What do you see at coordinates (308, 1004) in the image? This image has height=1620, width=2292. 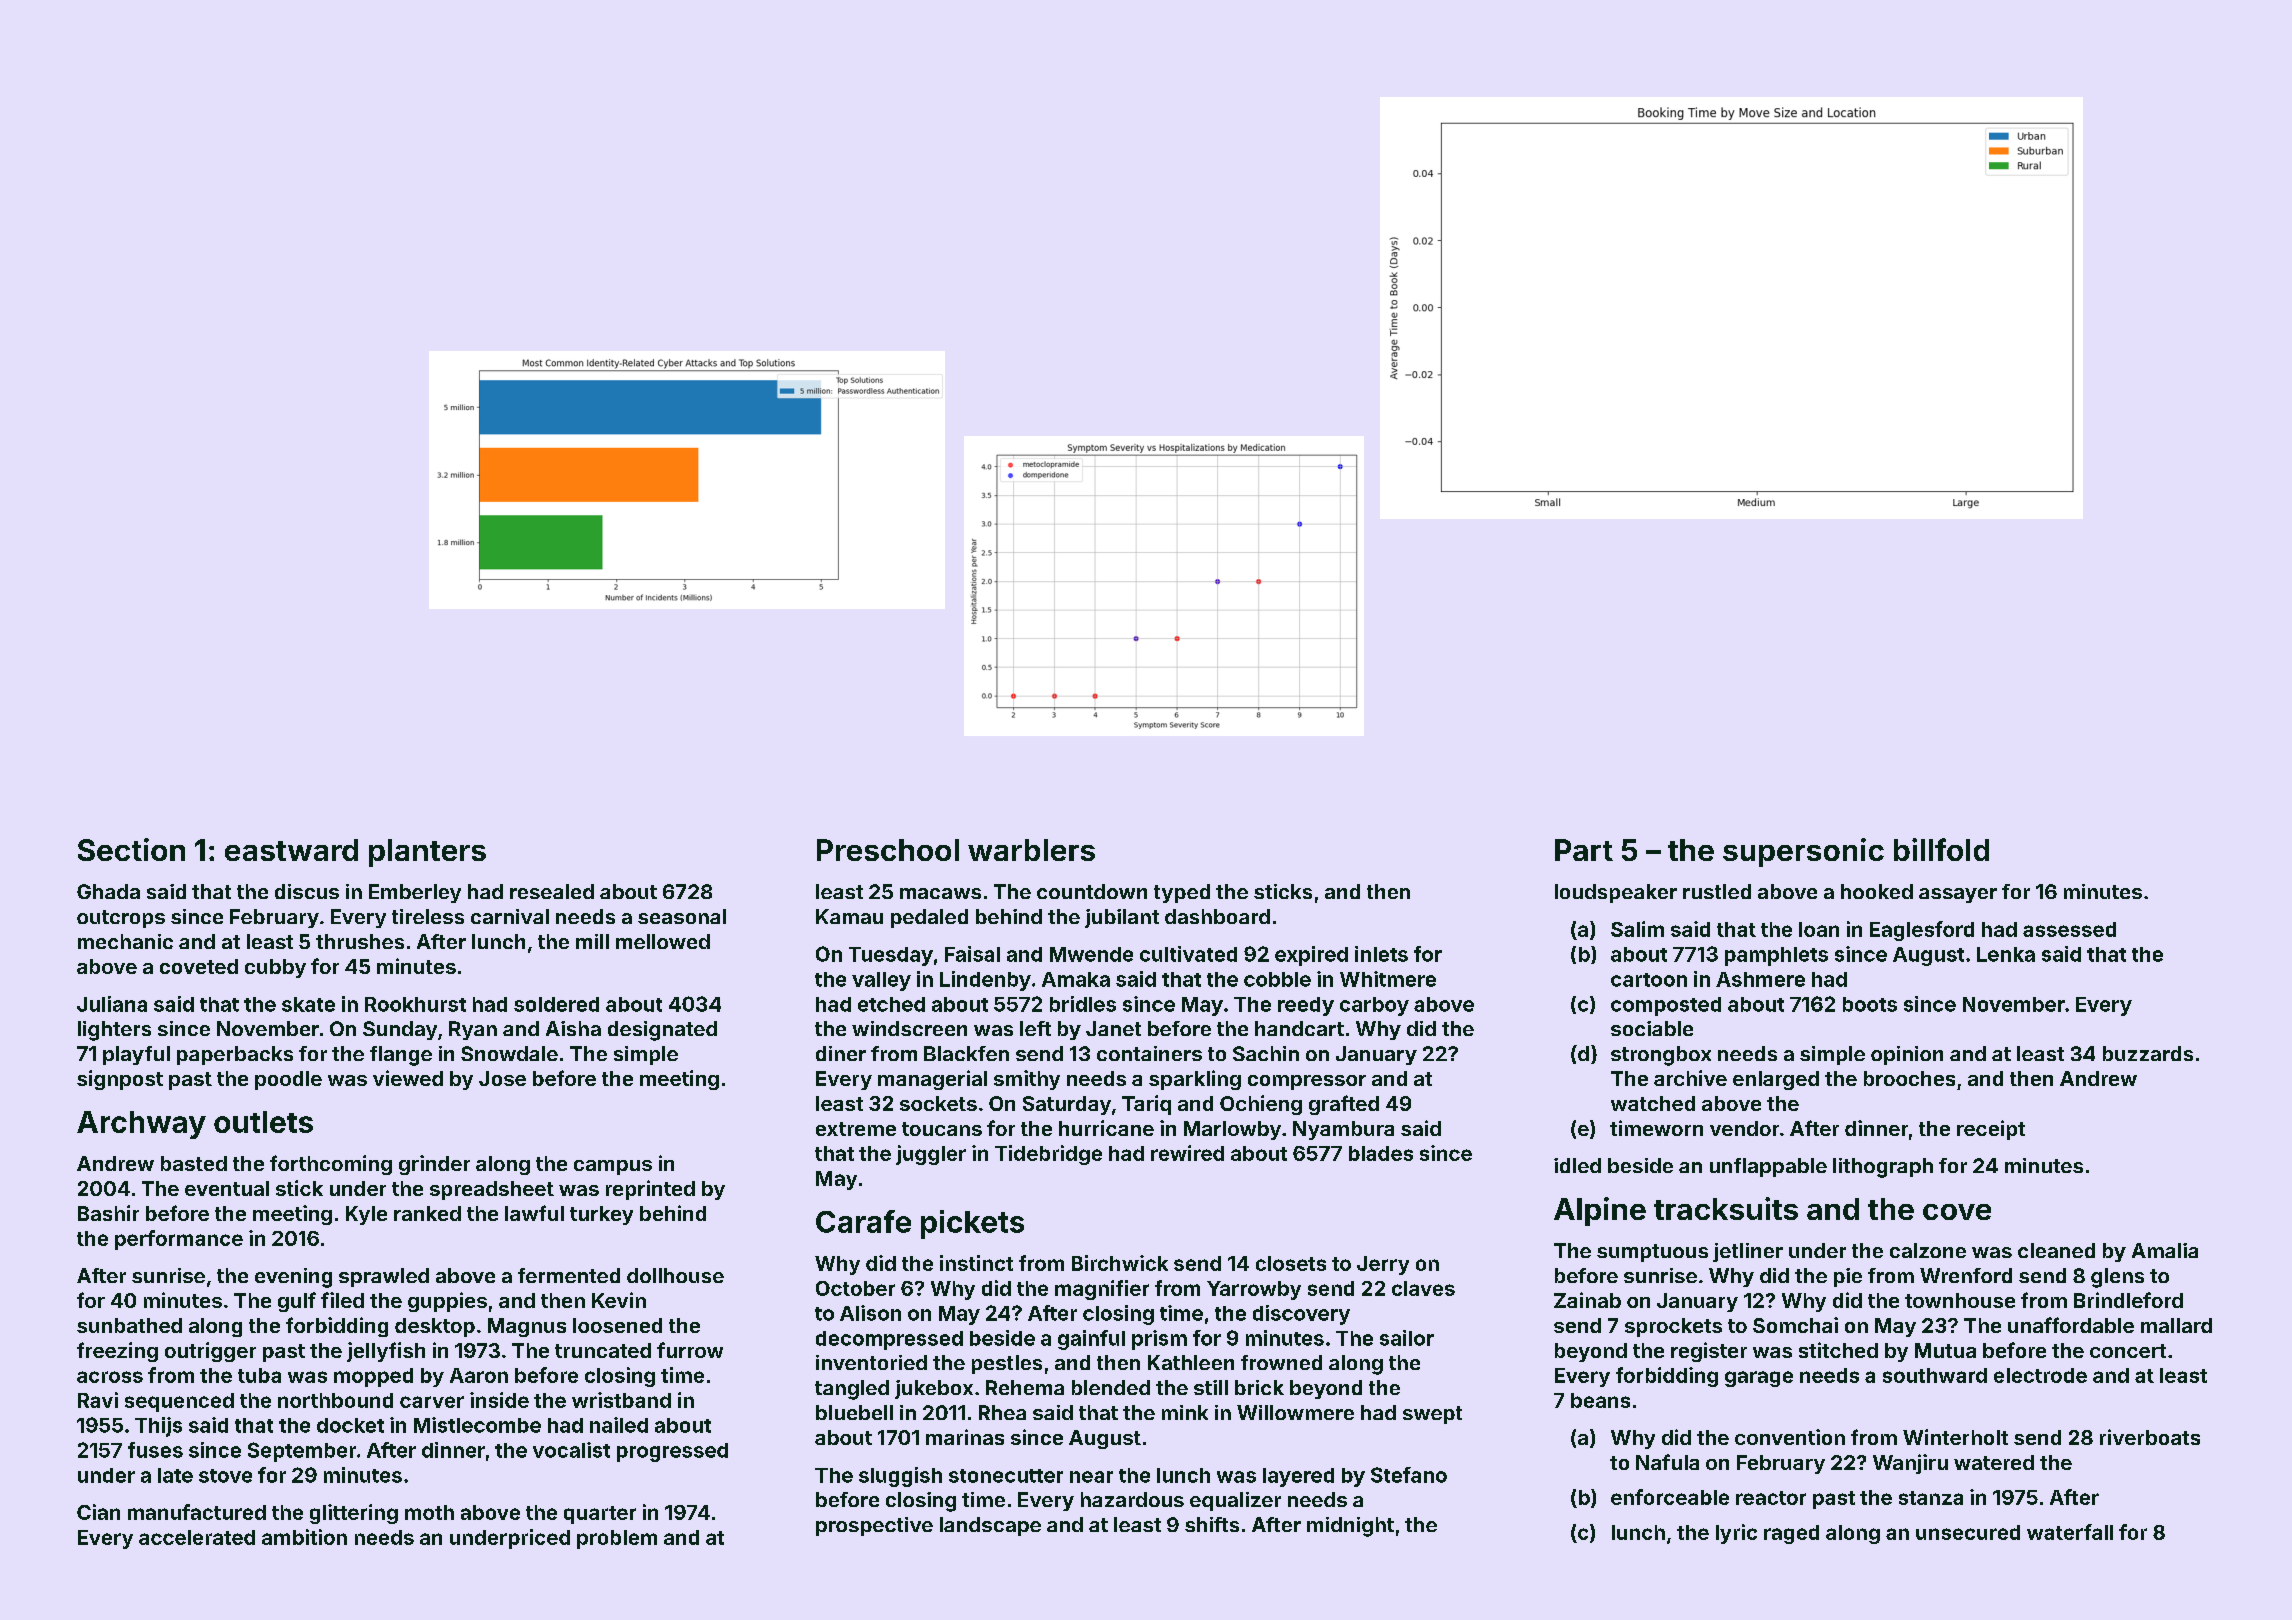 I see `skate` at bounding box center [308, 1004].
